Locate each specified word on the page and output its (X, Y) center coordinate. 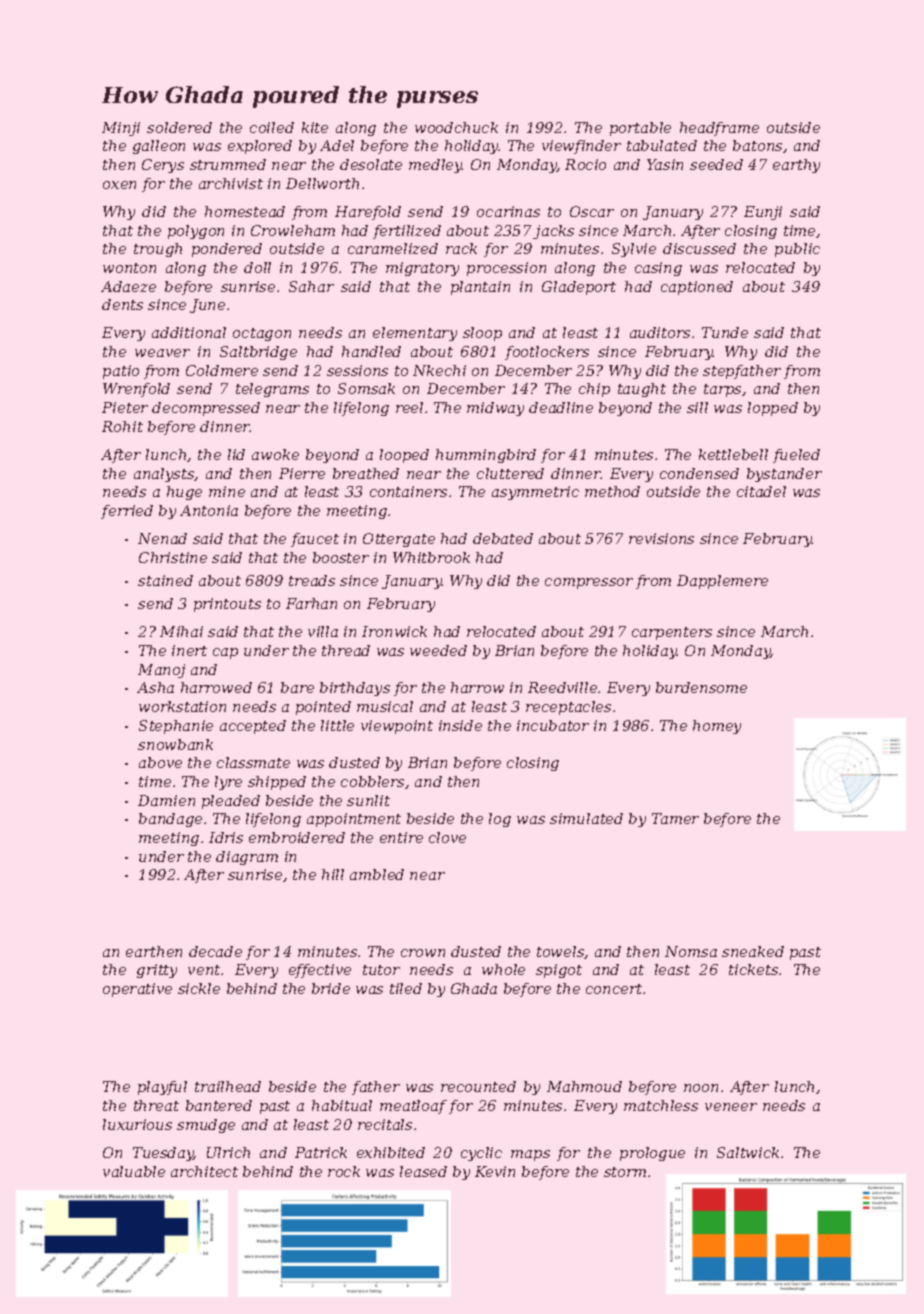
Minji (121, 129)
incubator (553, 725)
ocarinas (508, 211)
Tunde (725, 332)
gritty (157, 971)
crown (423, 953)
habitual (342, 1105)
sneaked (753, 951)
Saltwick (748, 1152)
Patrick (321, 1152)
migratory (422, 269)
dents (122, 304)
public (797, 250)
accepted (253, 727)
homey (717, 727)
